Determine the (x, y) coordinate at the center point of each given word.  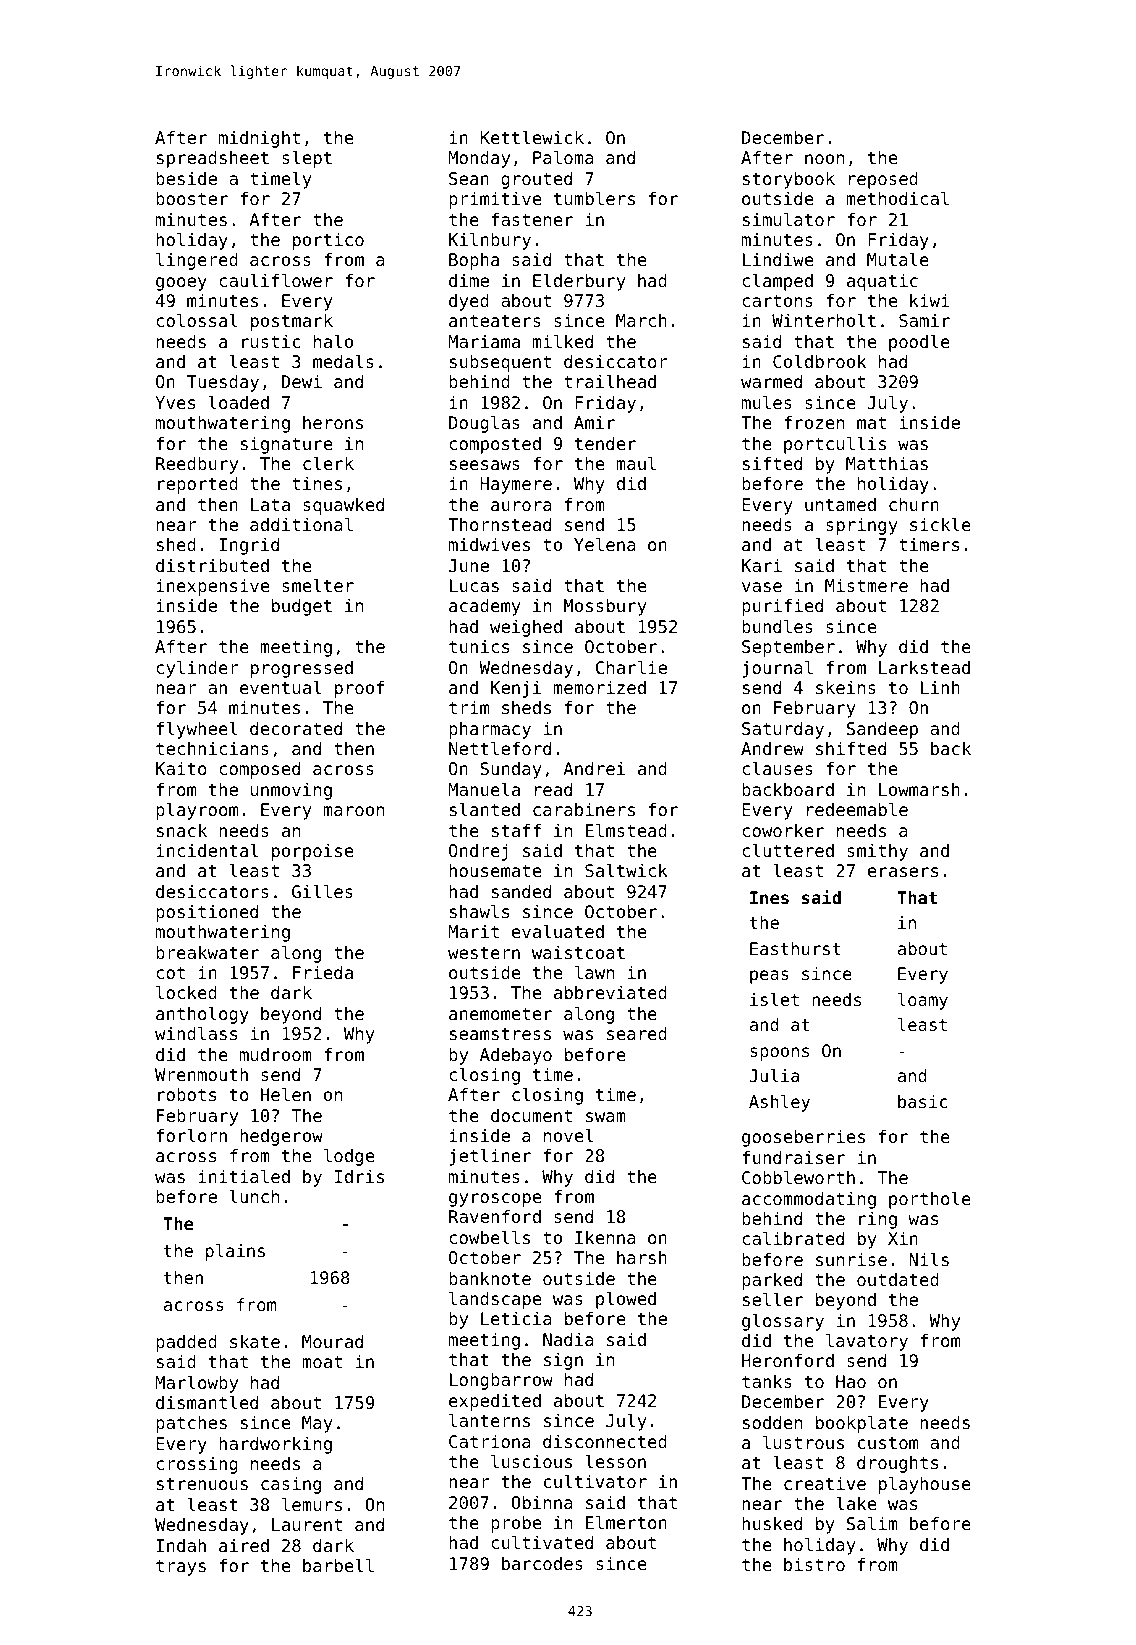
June (469, 565)
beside (186, 178)
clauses (777, 768)
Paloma (563, 157)
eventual (280, 687)
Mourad (332, 1341)
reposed (883, 180)
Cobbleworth (798, 1177)
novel (568, 1135)
